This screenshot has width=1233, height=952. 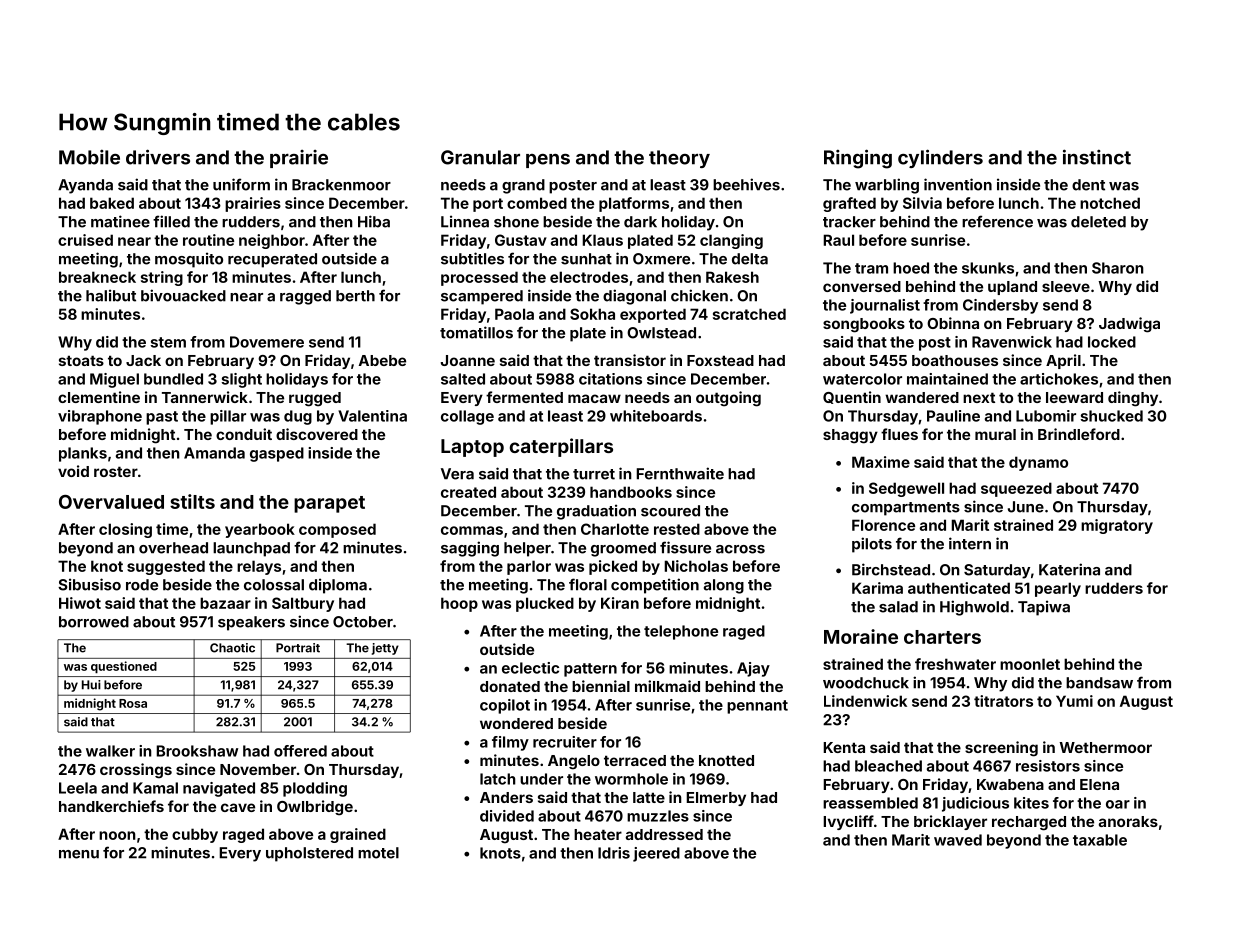 I want to click on rugged, so click(x=315, y=399).
